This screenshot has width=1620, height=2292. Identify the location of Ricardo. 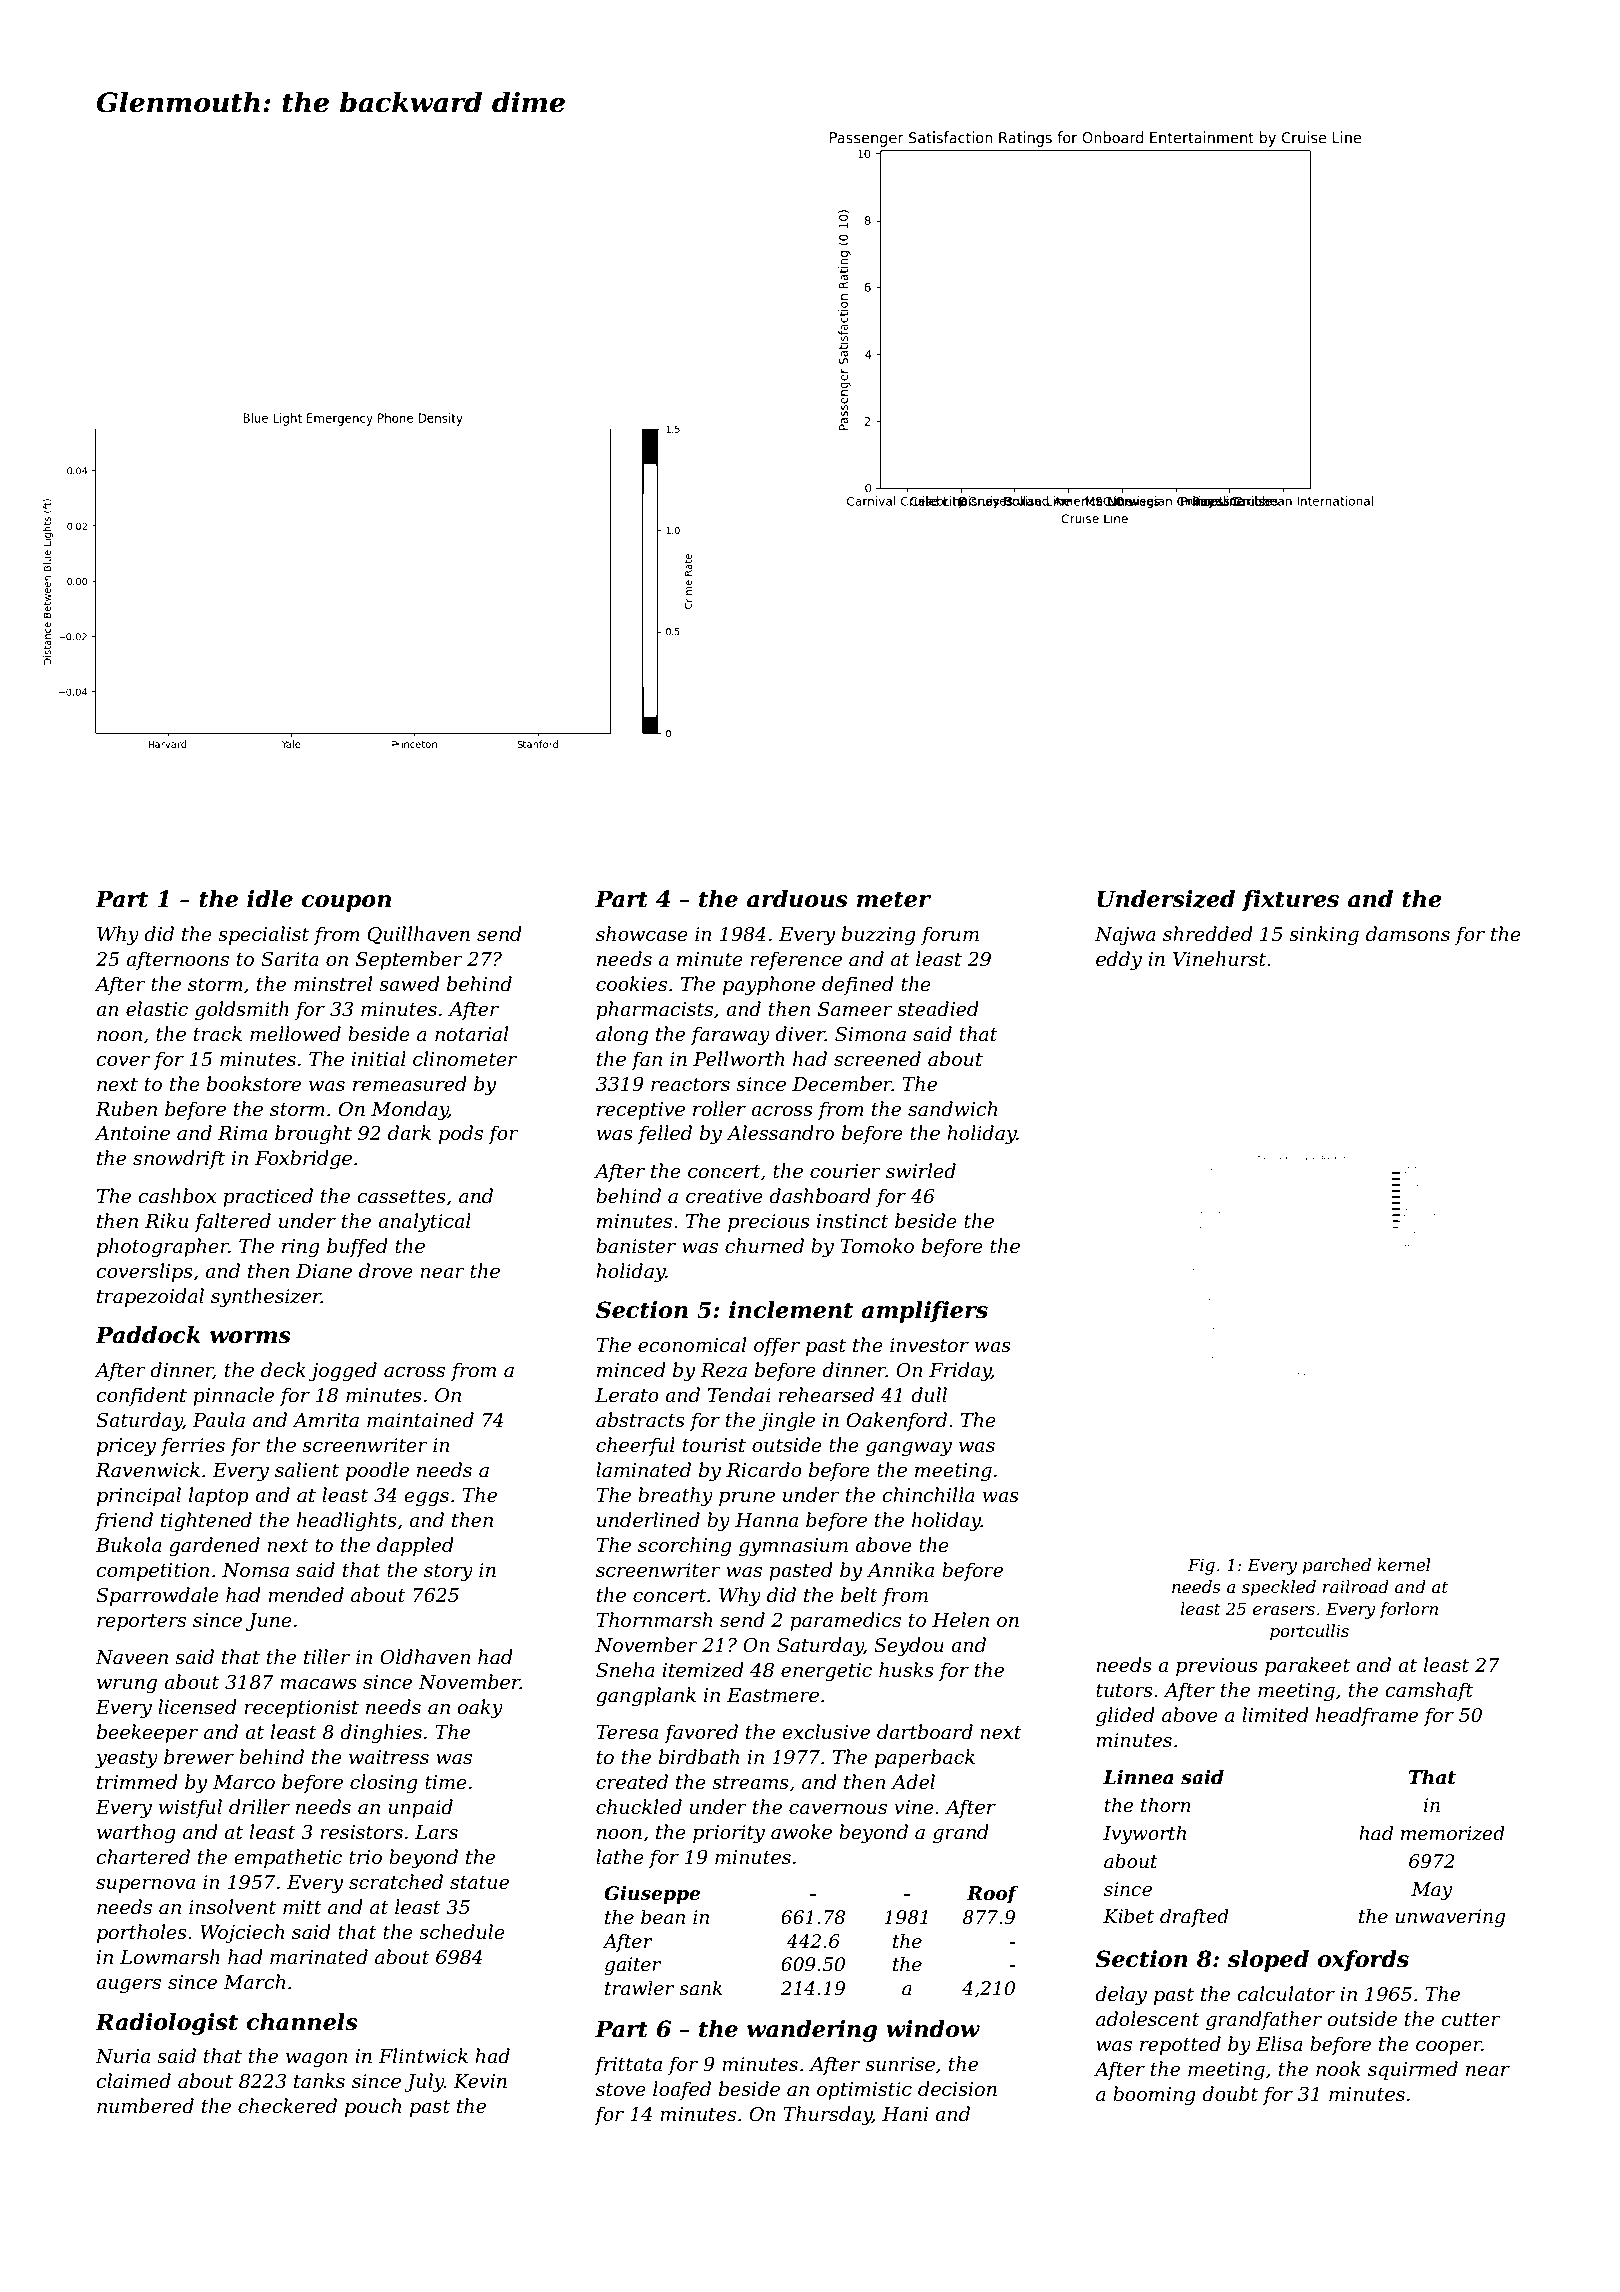
(764, 1470).
